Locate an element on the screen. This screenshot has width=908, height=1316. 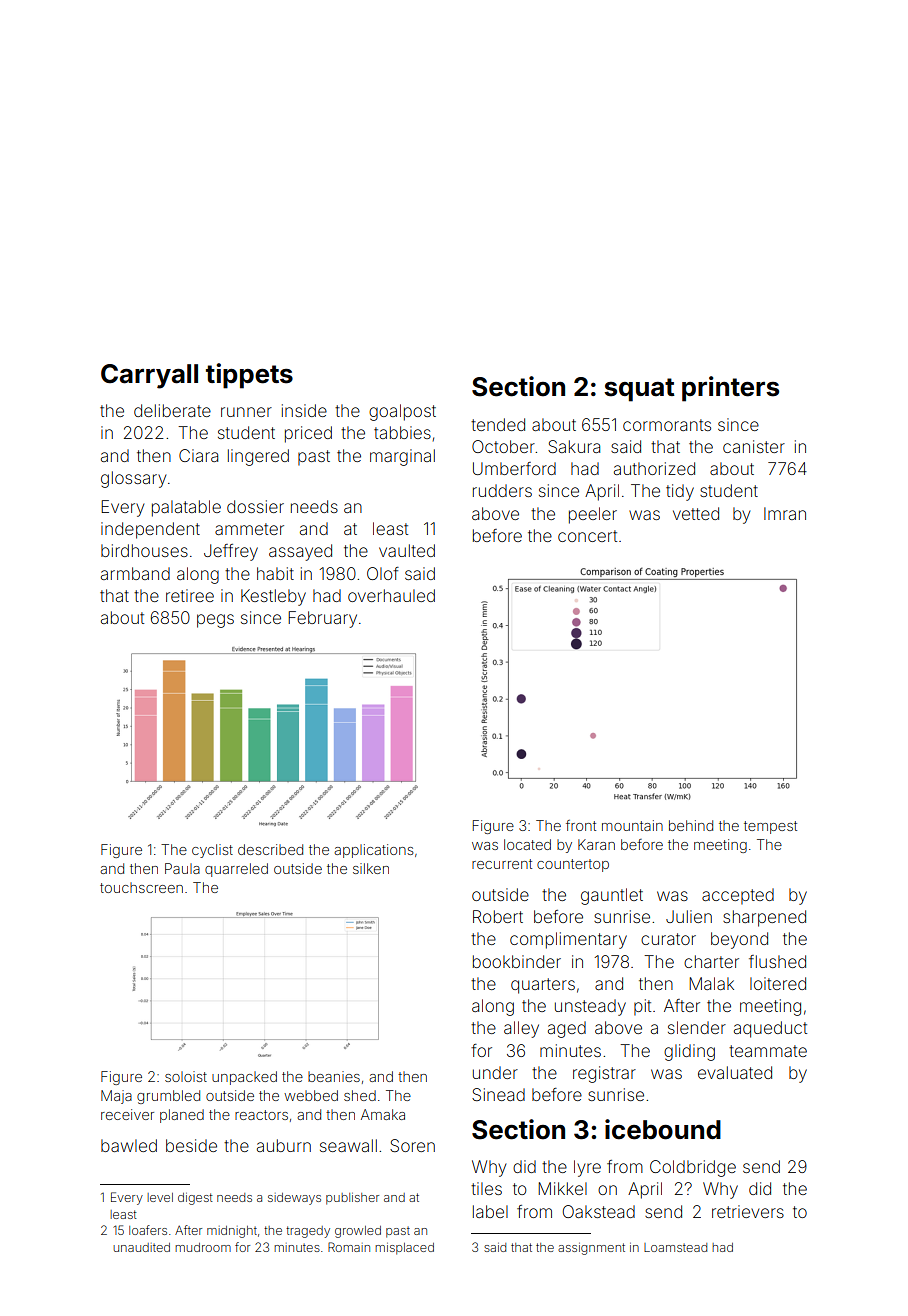
vaulted is located at coordinates (407, 550).
